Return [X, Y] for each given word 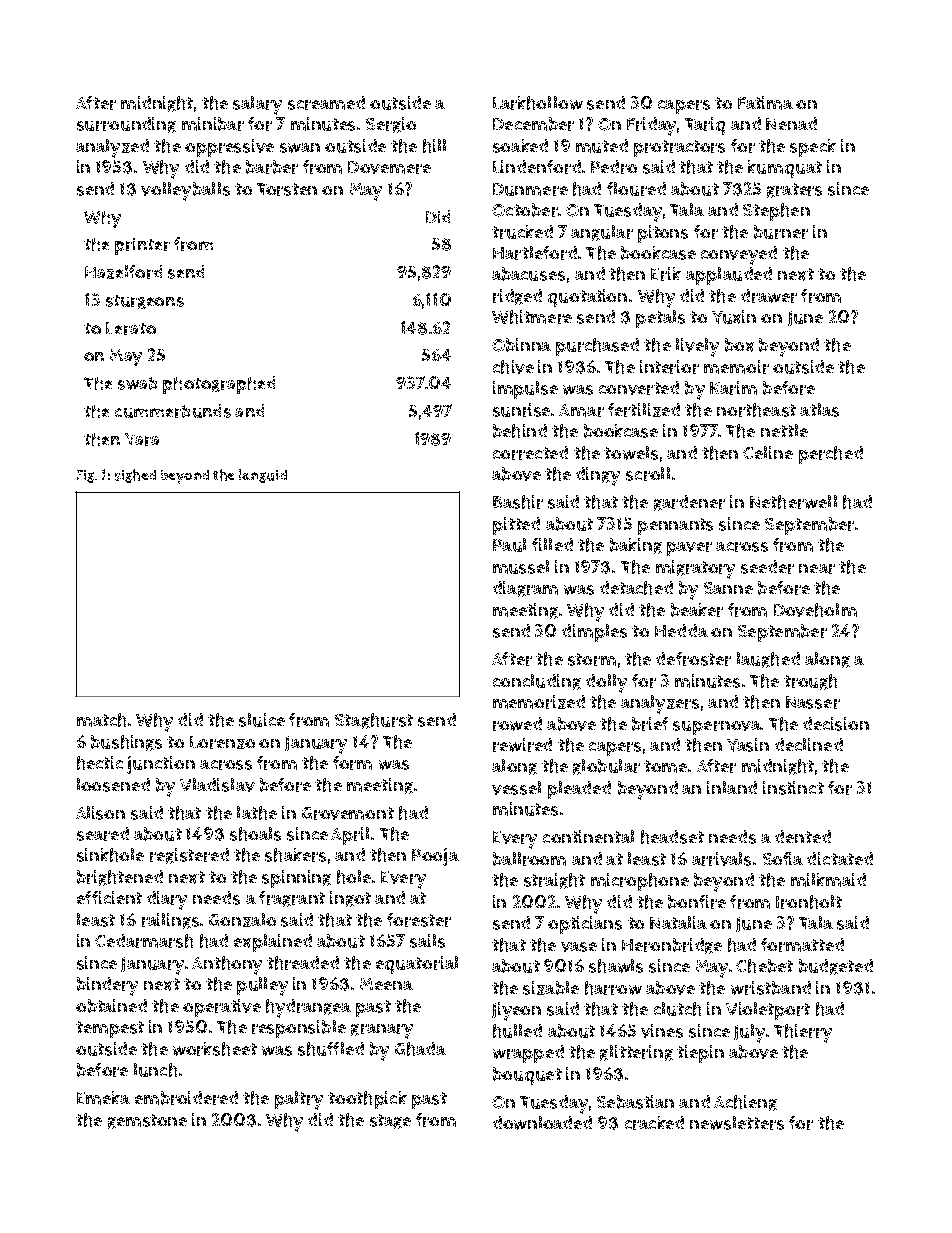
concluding [537, 682]
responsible [299, 1029]
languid [263, 476]
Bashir [518, 502]
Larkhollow [538, 103]
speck [813, 148]
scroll [648, 474]
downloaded [542, 1123]
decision [836, 724]
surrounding [126, 125]
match [101, 720]
